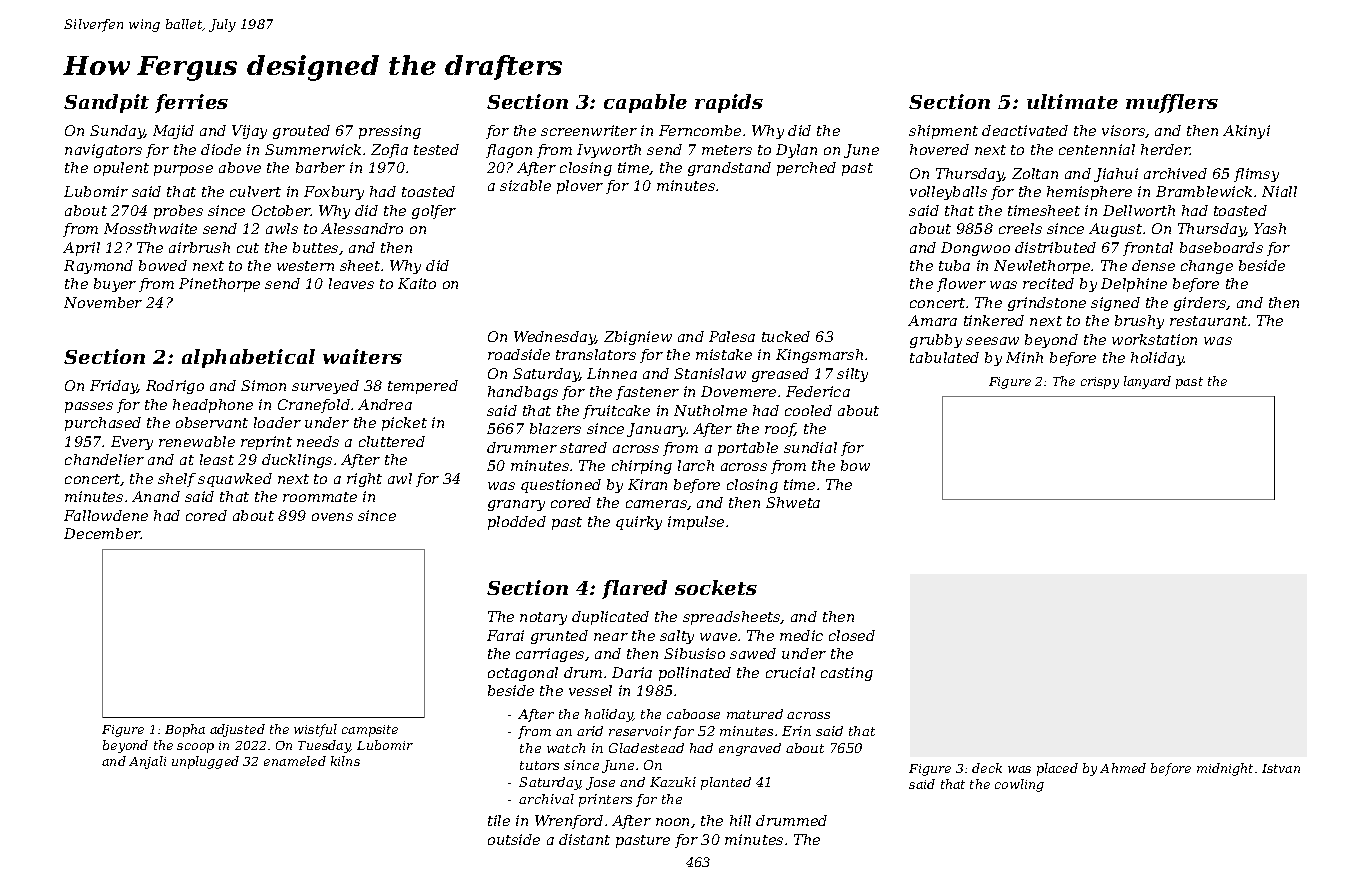  What do you see at coordinates (847, 674) in the document?
I see `casting` at bounding box center [847, 674].
